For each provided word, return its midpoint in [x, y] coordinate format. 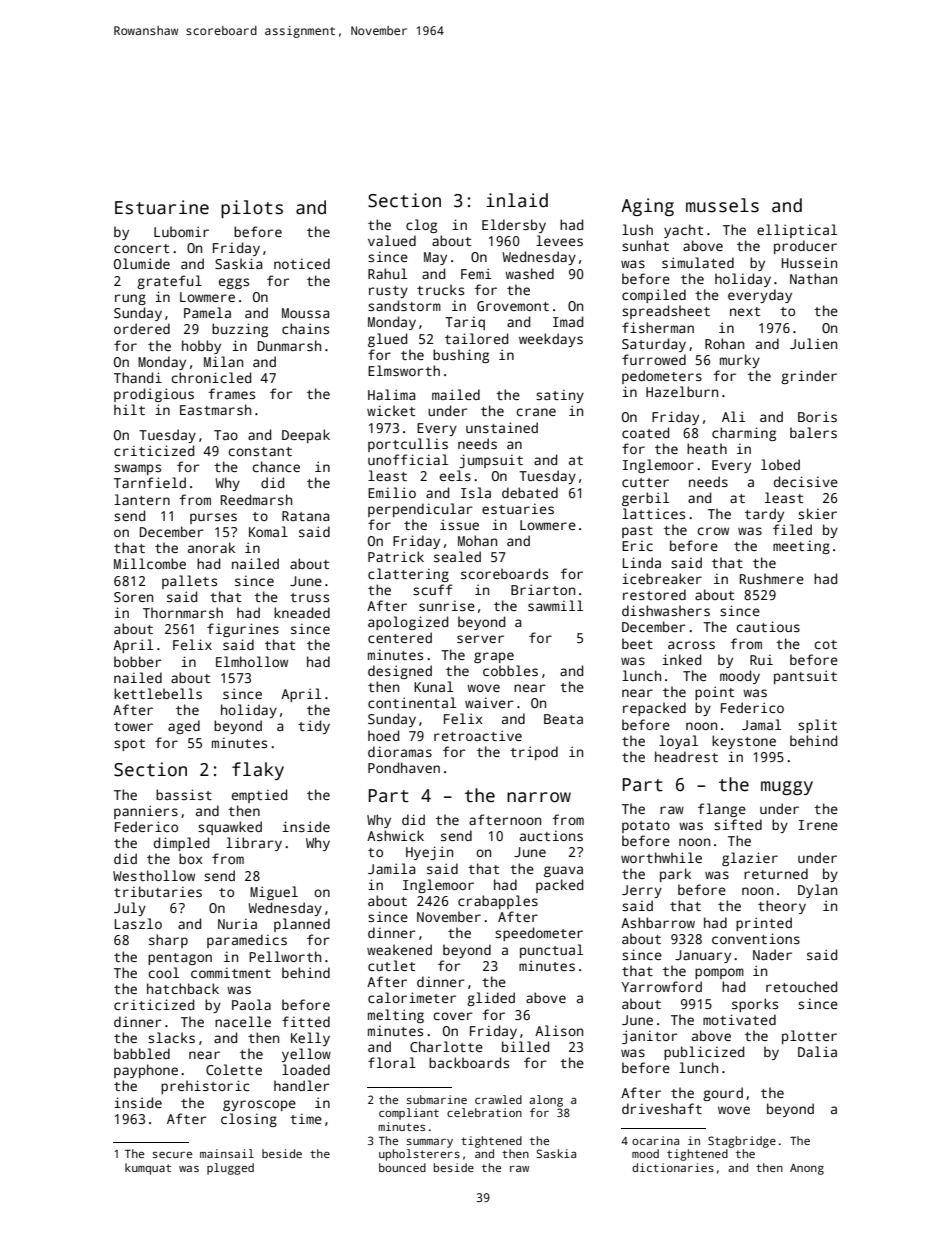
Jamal [761, 724]
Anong [807, 1169]
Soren [133, 597]
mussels [722, 205]
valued [392, 240]
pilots [252, 209]
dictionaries [673, 1167]
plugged [230, 1169]
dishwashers [666, 610]
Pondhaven [404, 767]
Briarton [543, 589]
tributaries [158, 891]
